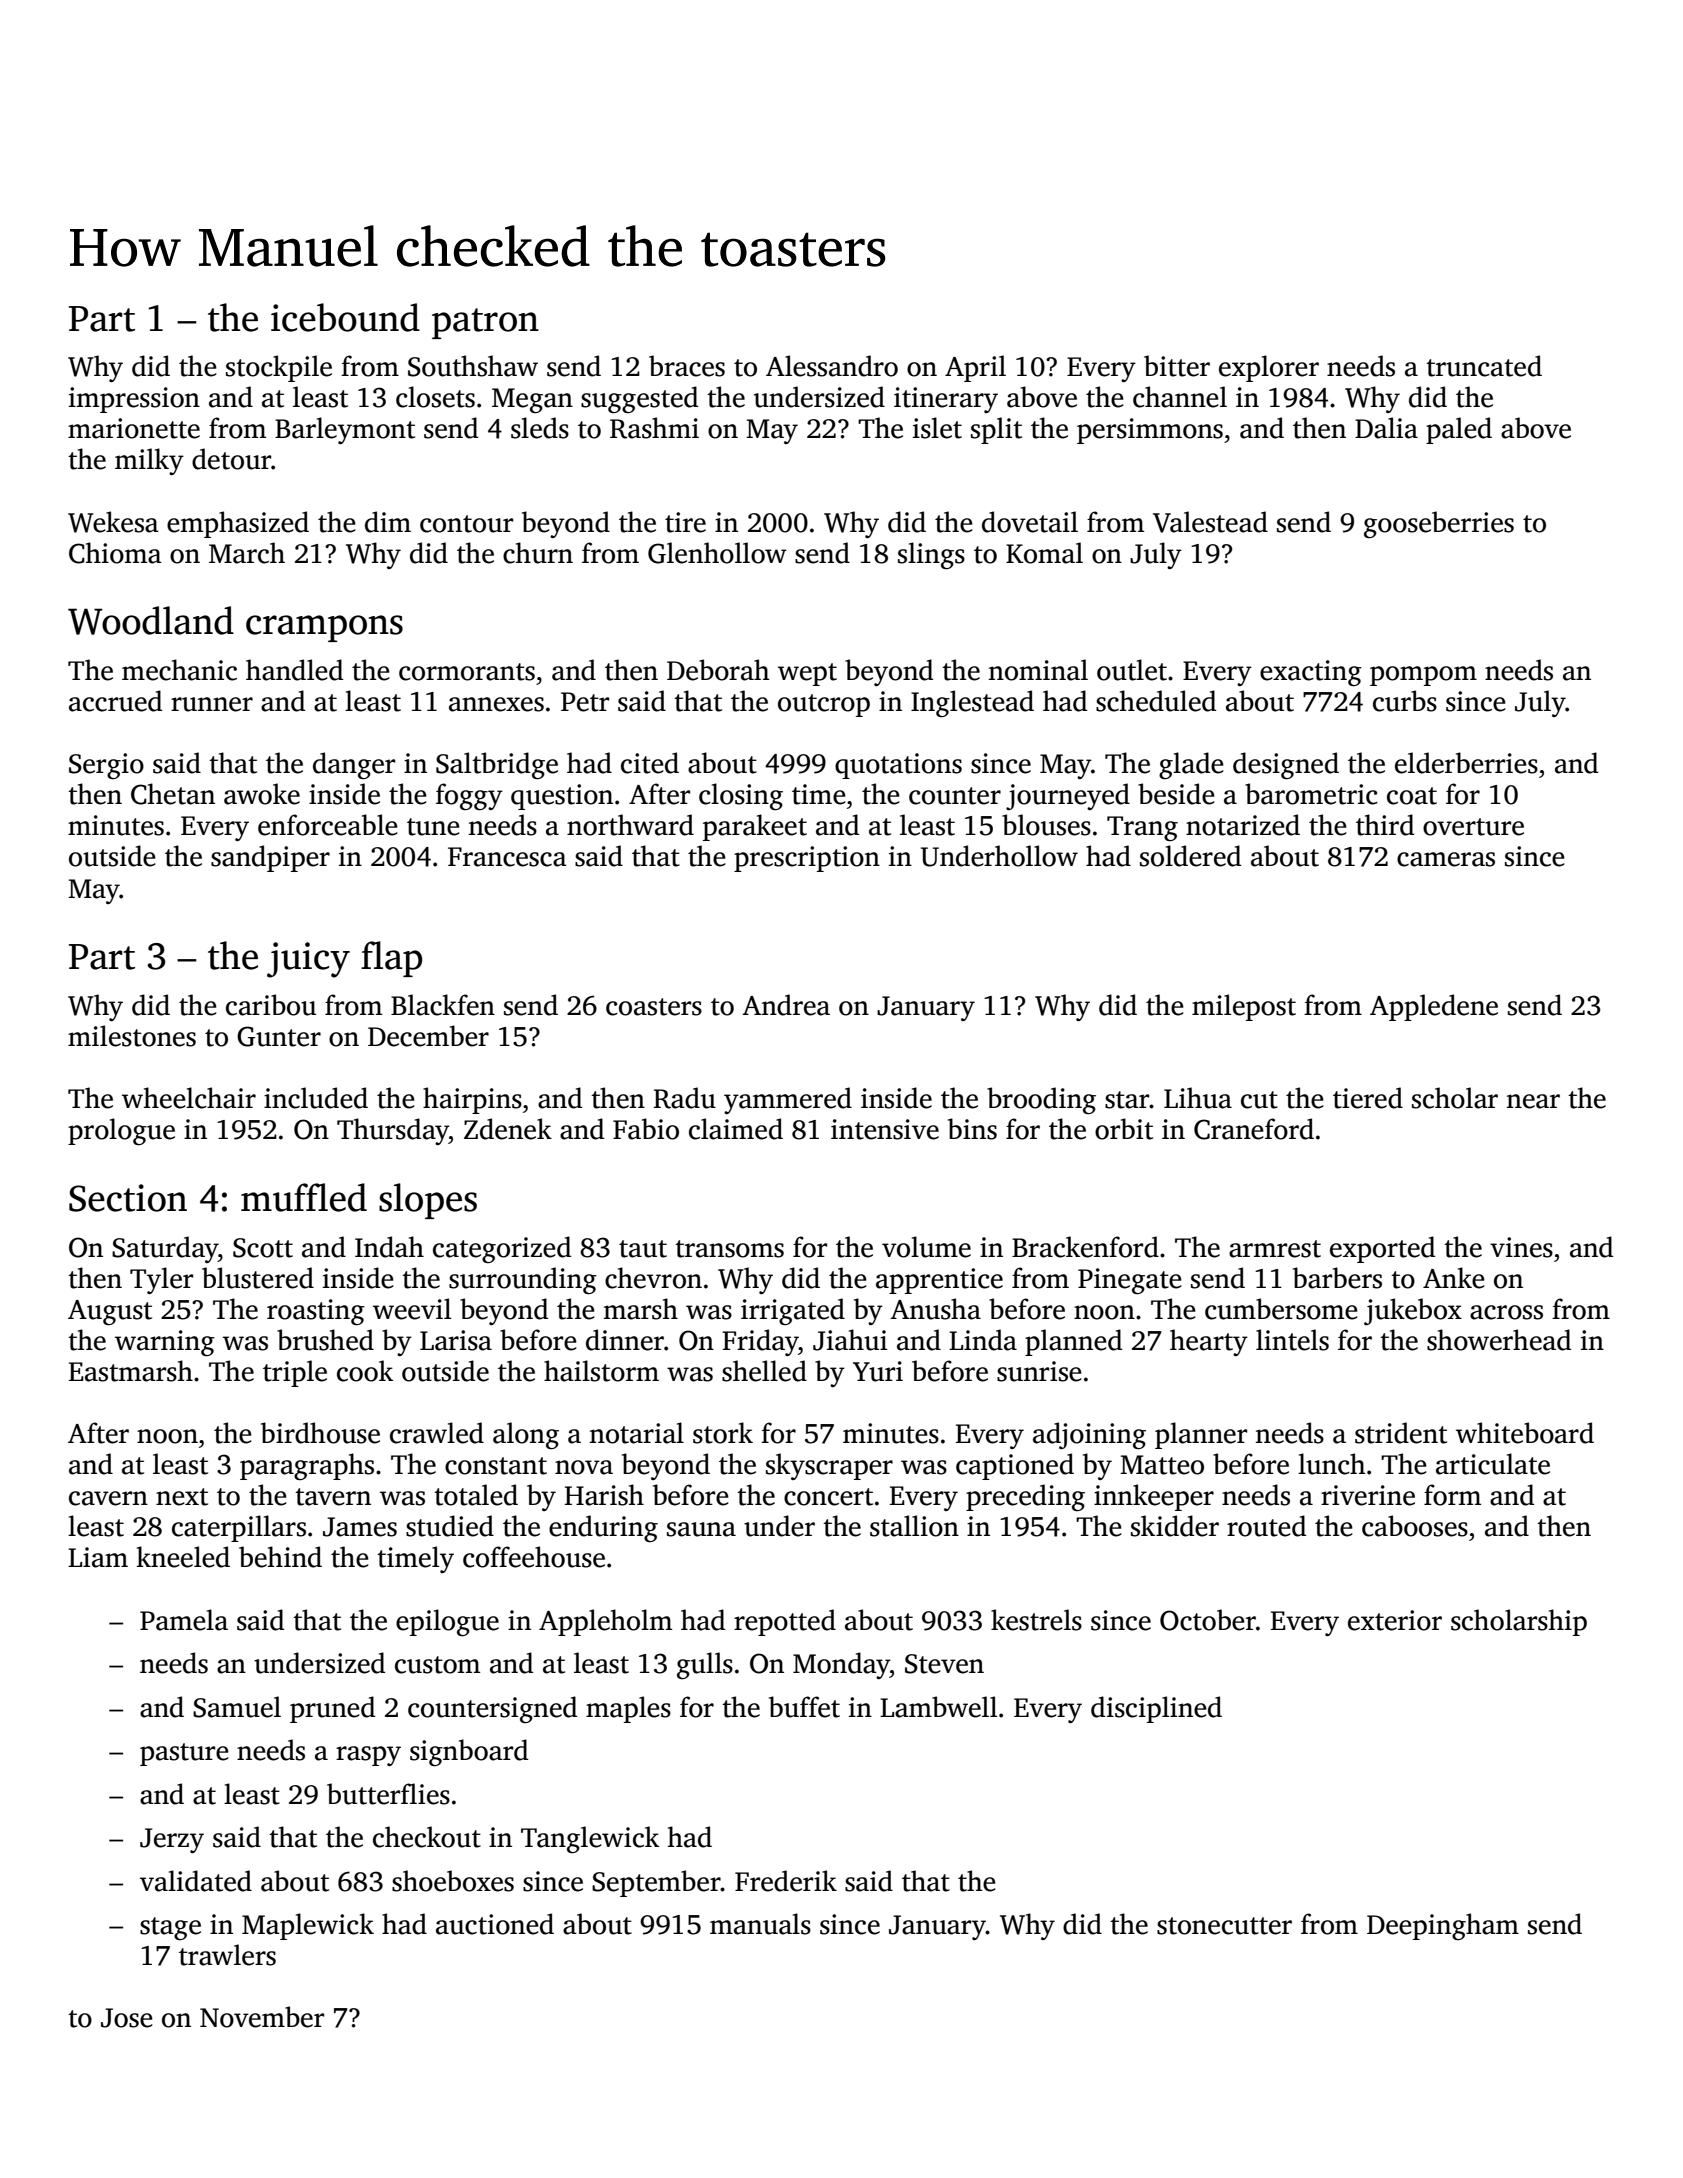 This image has height=2178, width=1683. I want to click on bins, so click(972, 1129).
